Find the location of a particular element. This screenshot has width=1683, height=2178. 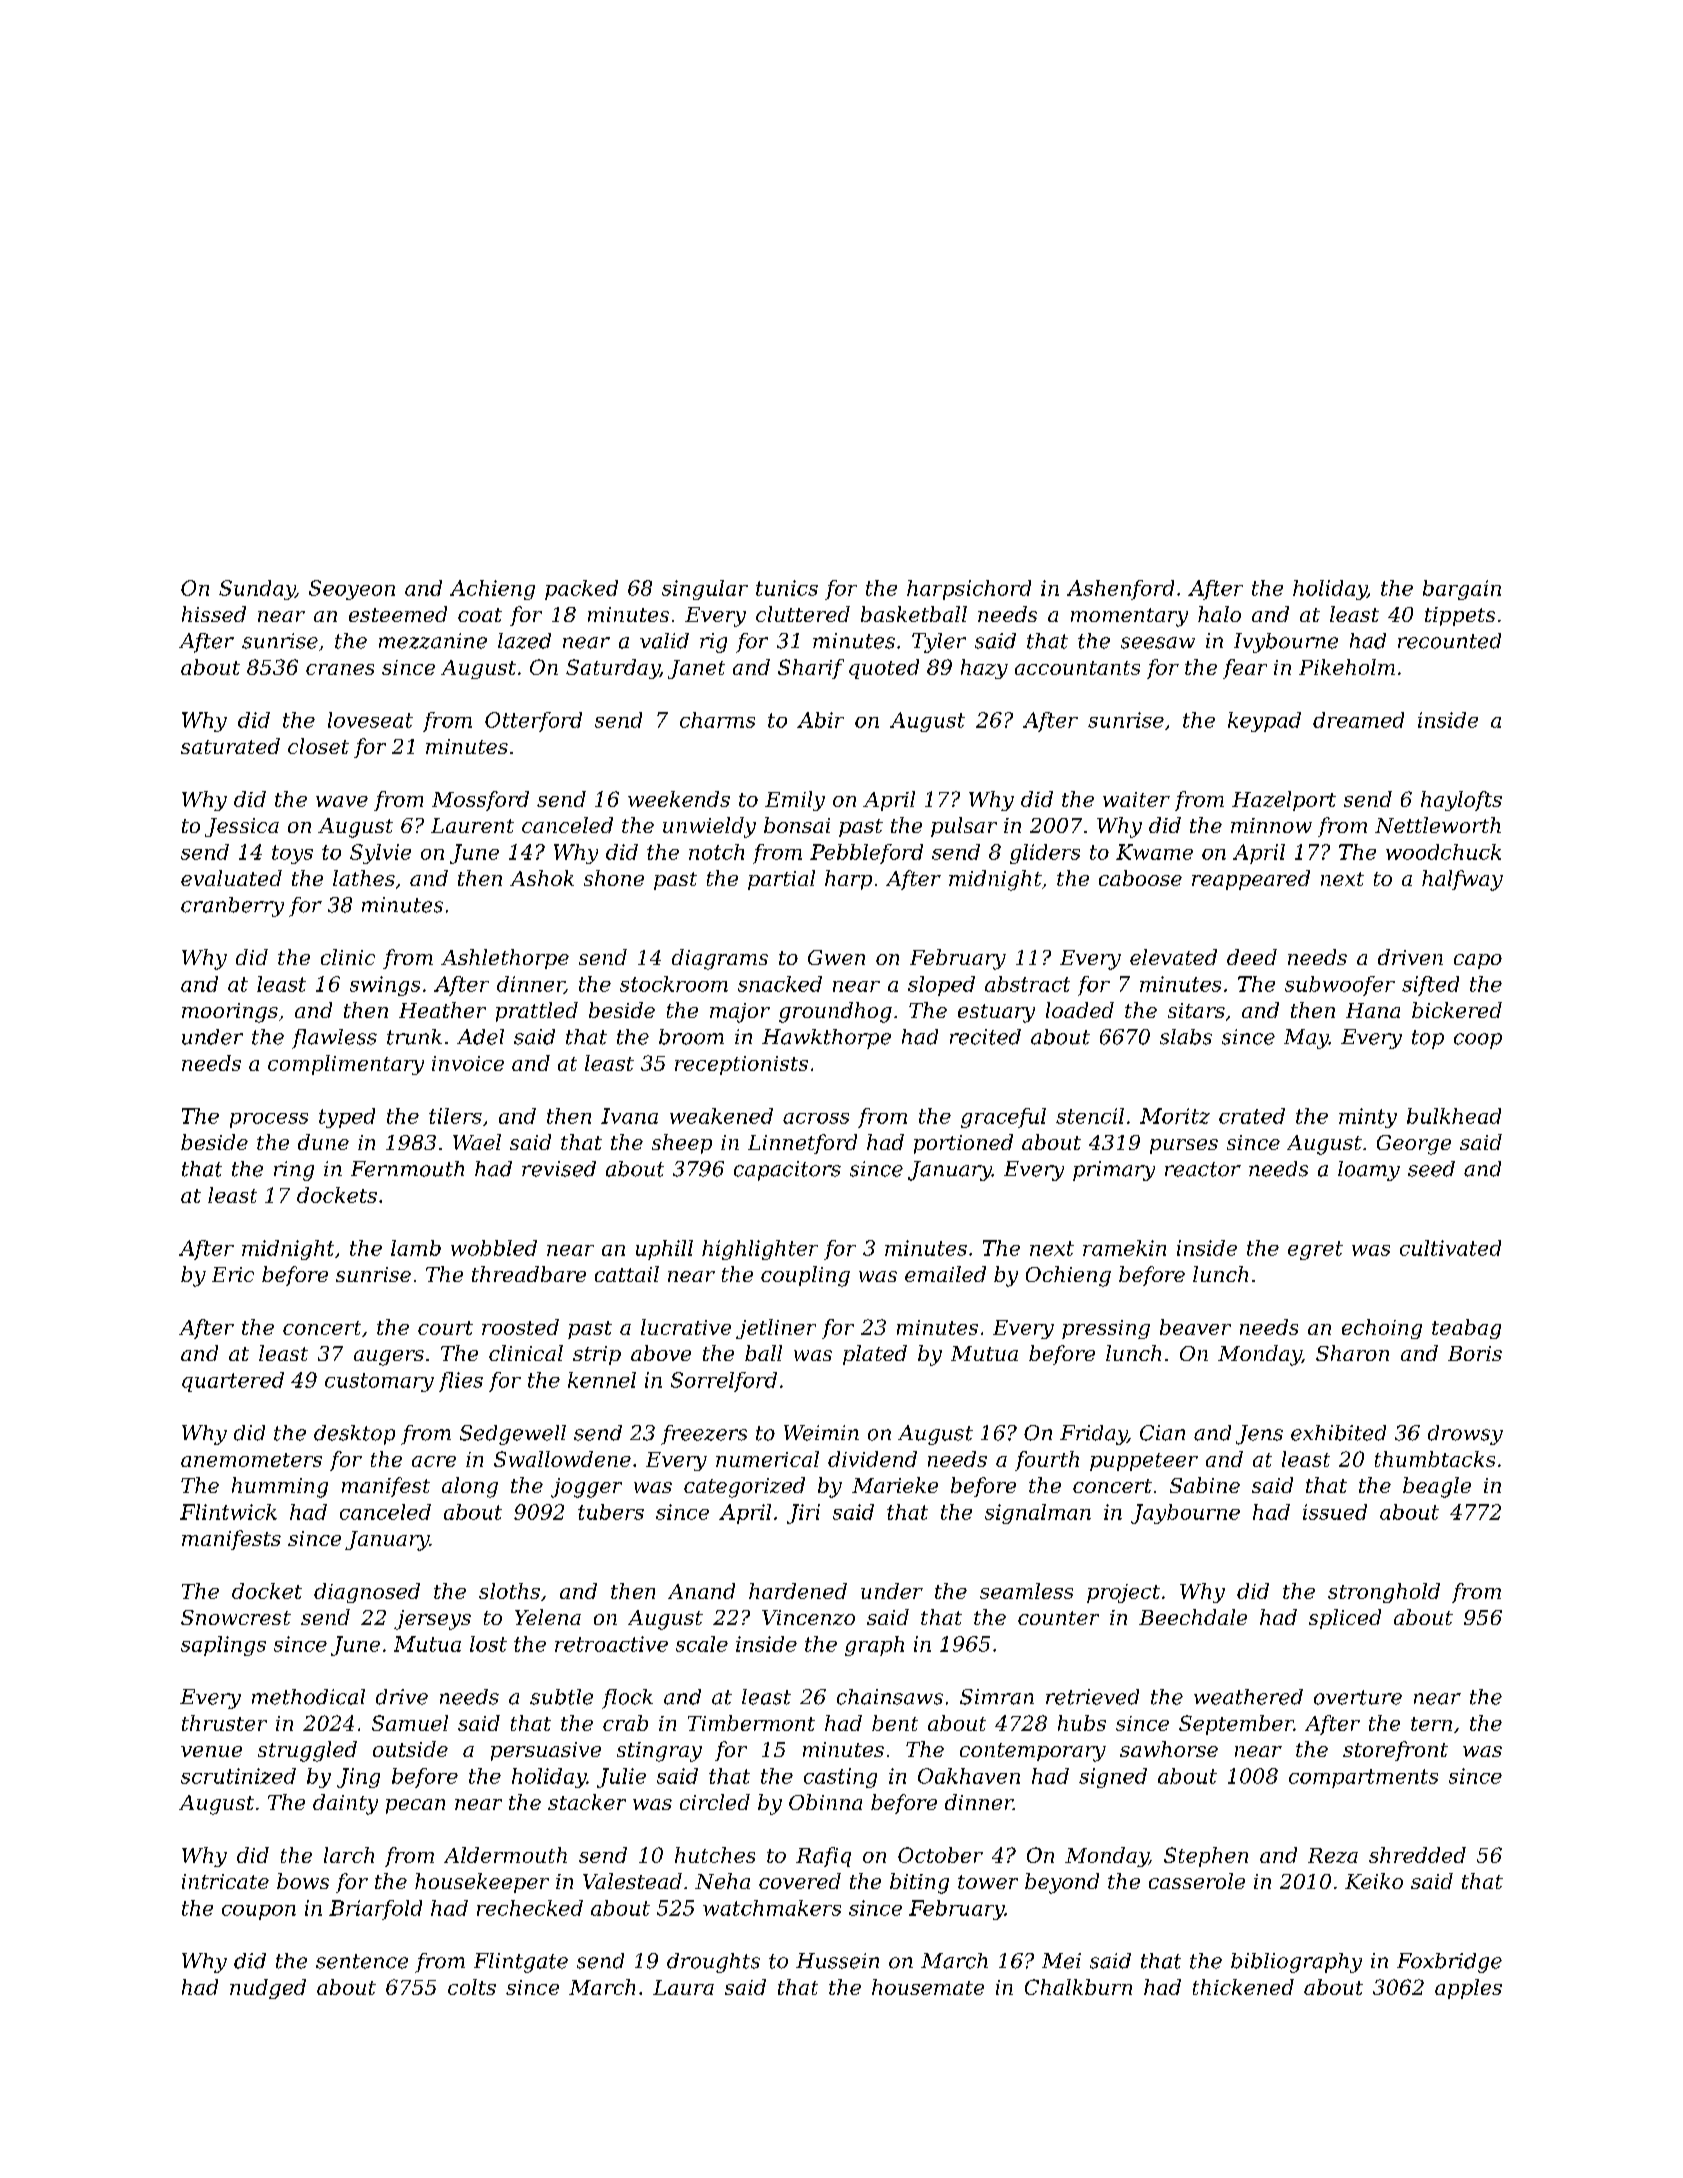

cranberry is located at coordinates (232, 907).
